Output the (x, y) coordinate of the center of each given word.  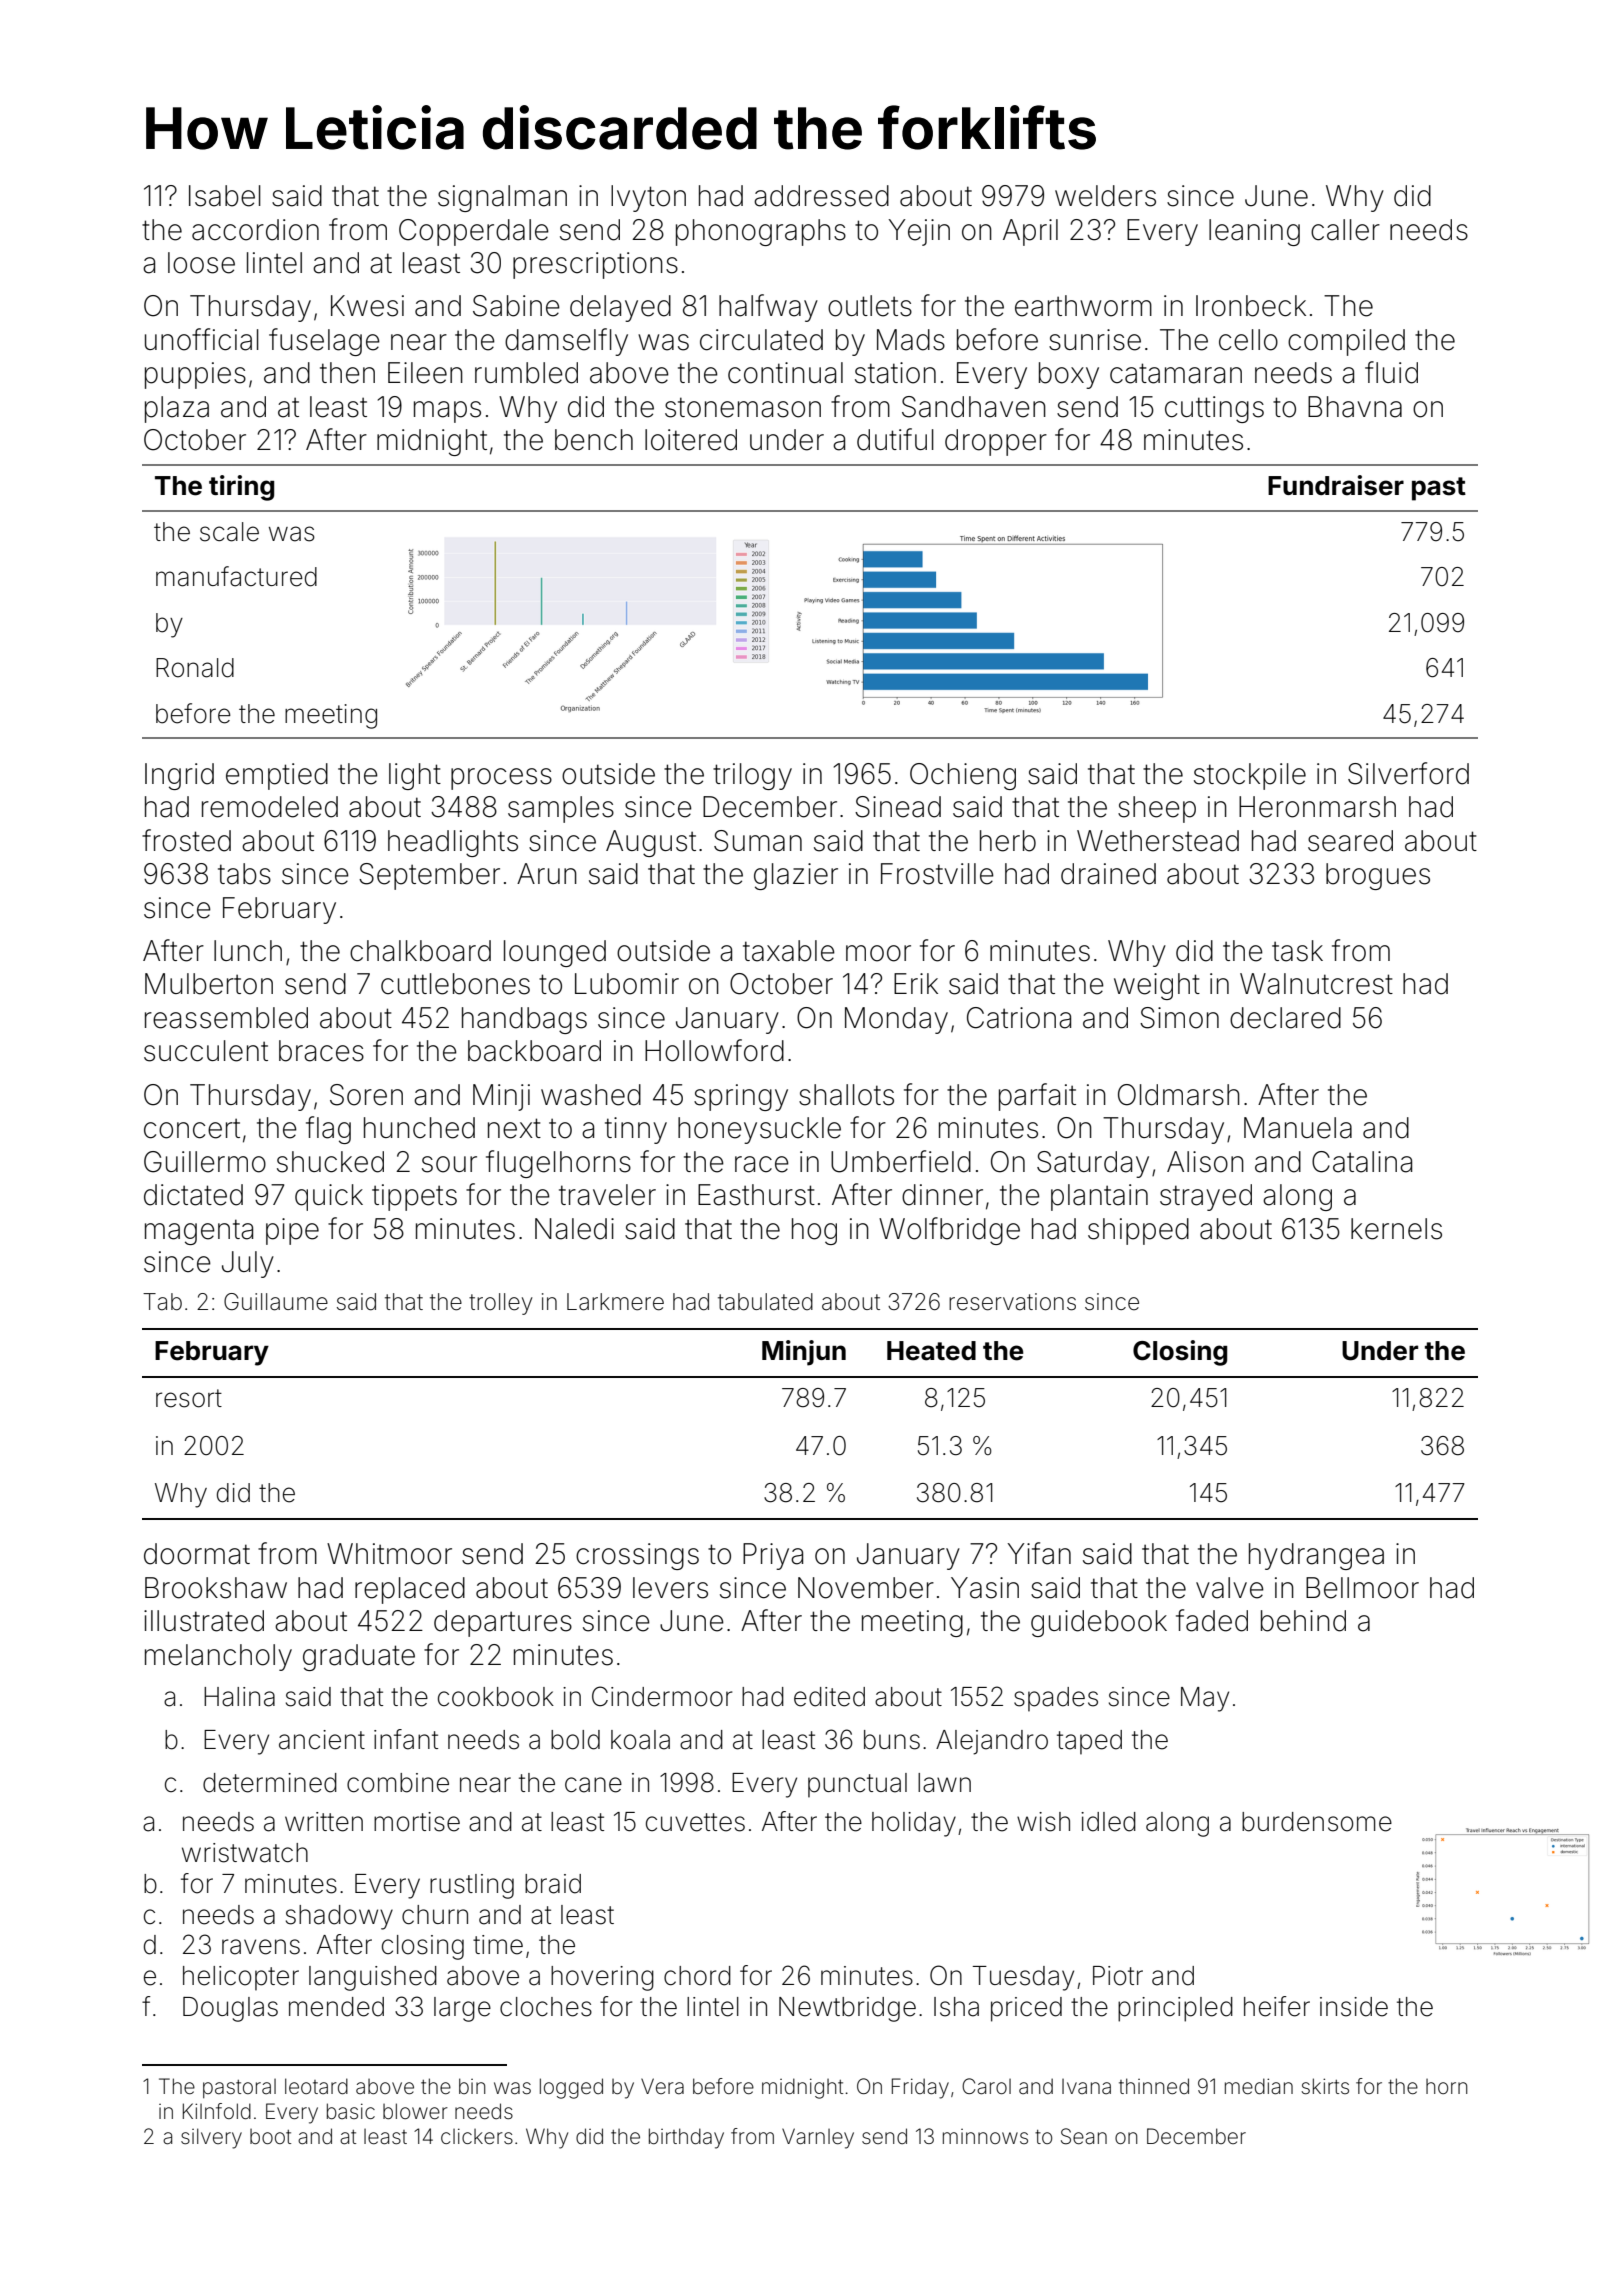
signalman (502, 198)
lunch (248, 951)
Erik (916, 983)
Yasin (985, 1588)
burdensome (1317, 1822)
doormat (197, 1554)
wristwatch (245, 1853)
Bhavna (1355, 407)
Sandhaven (974, 407)
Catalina (1362, 1162)
